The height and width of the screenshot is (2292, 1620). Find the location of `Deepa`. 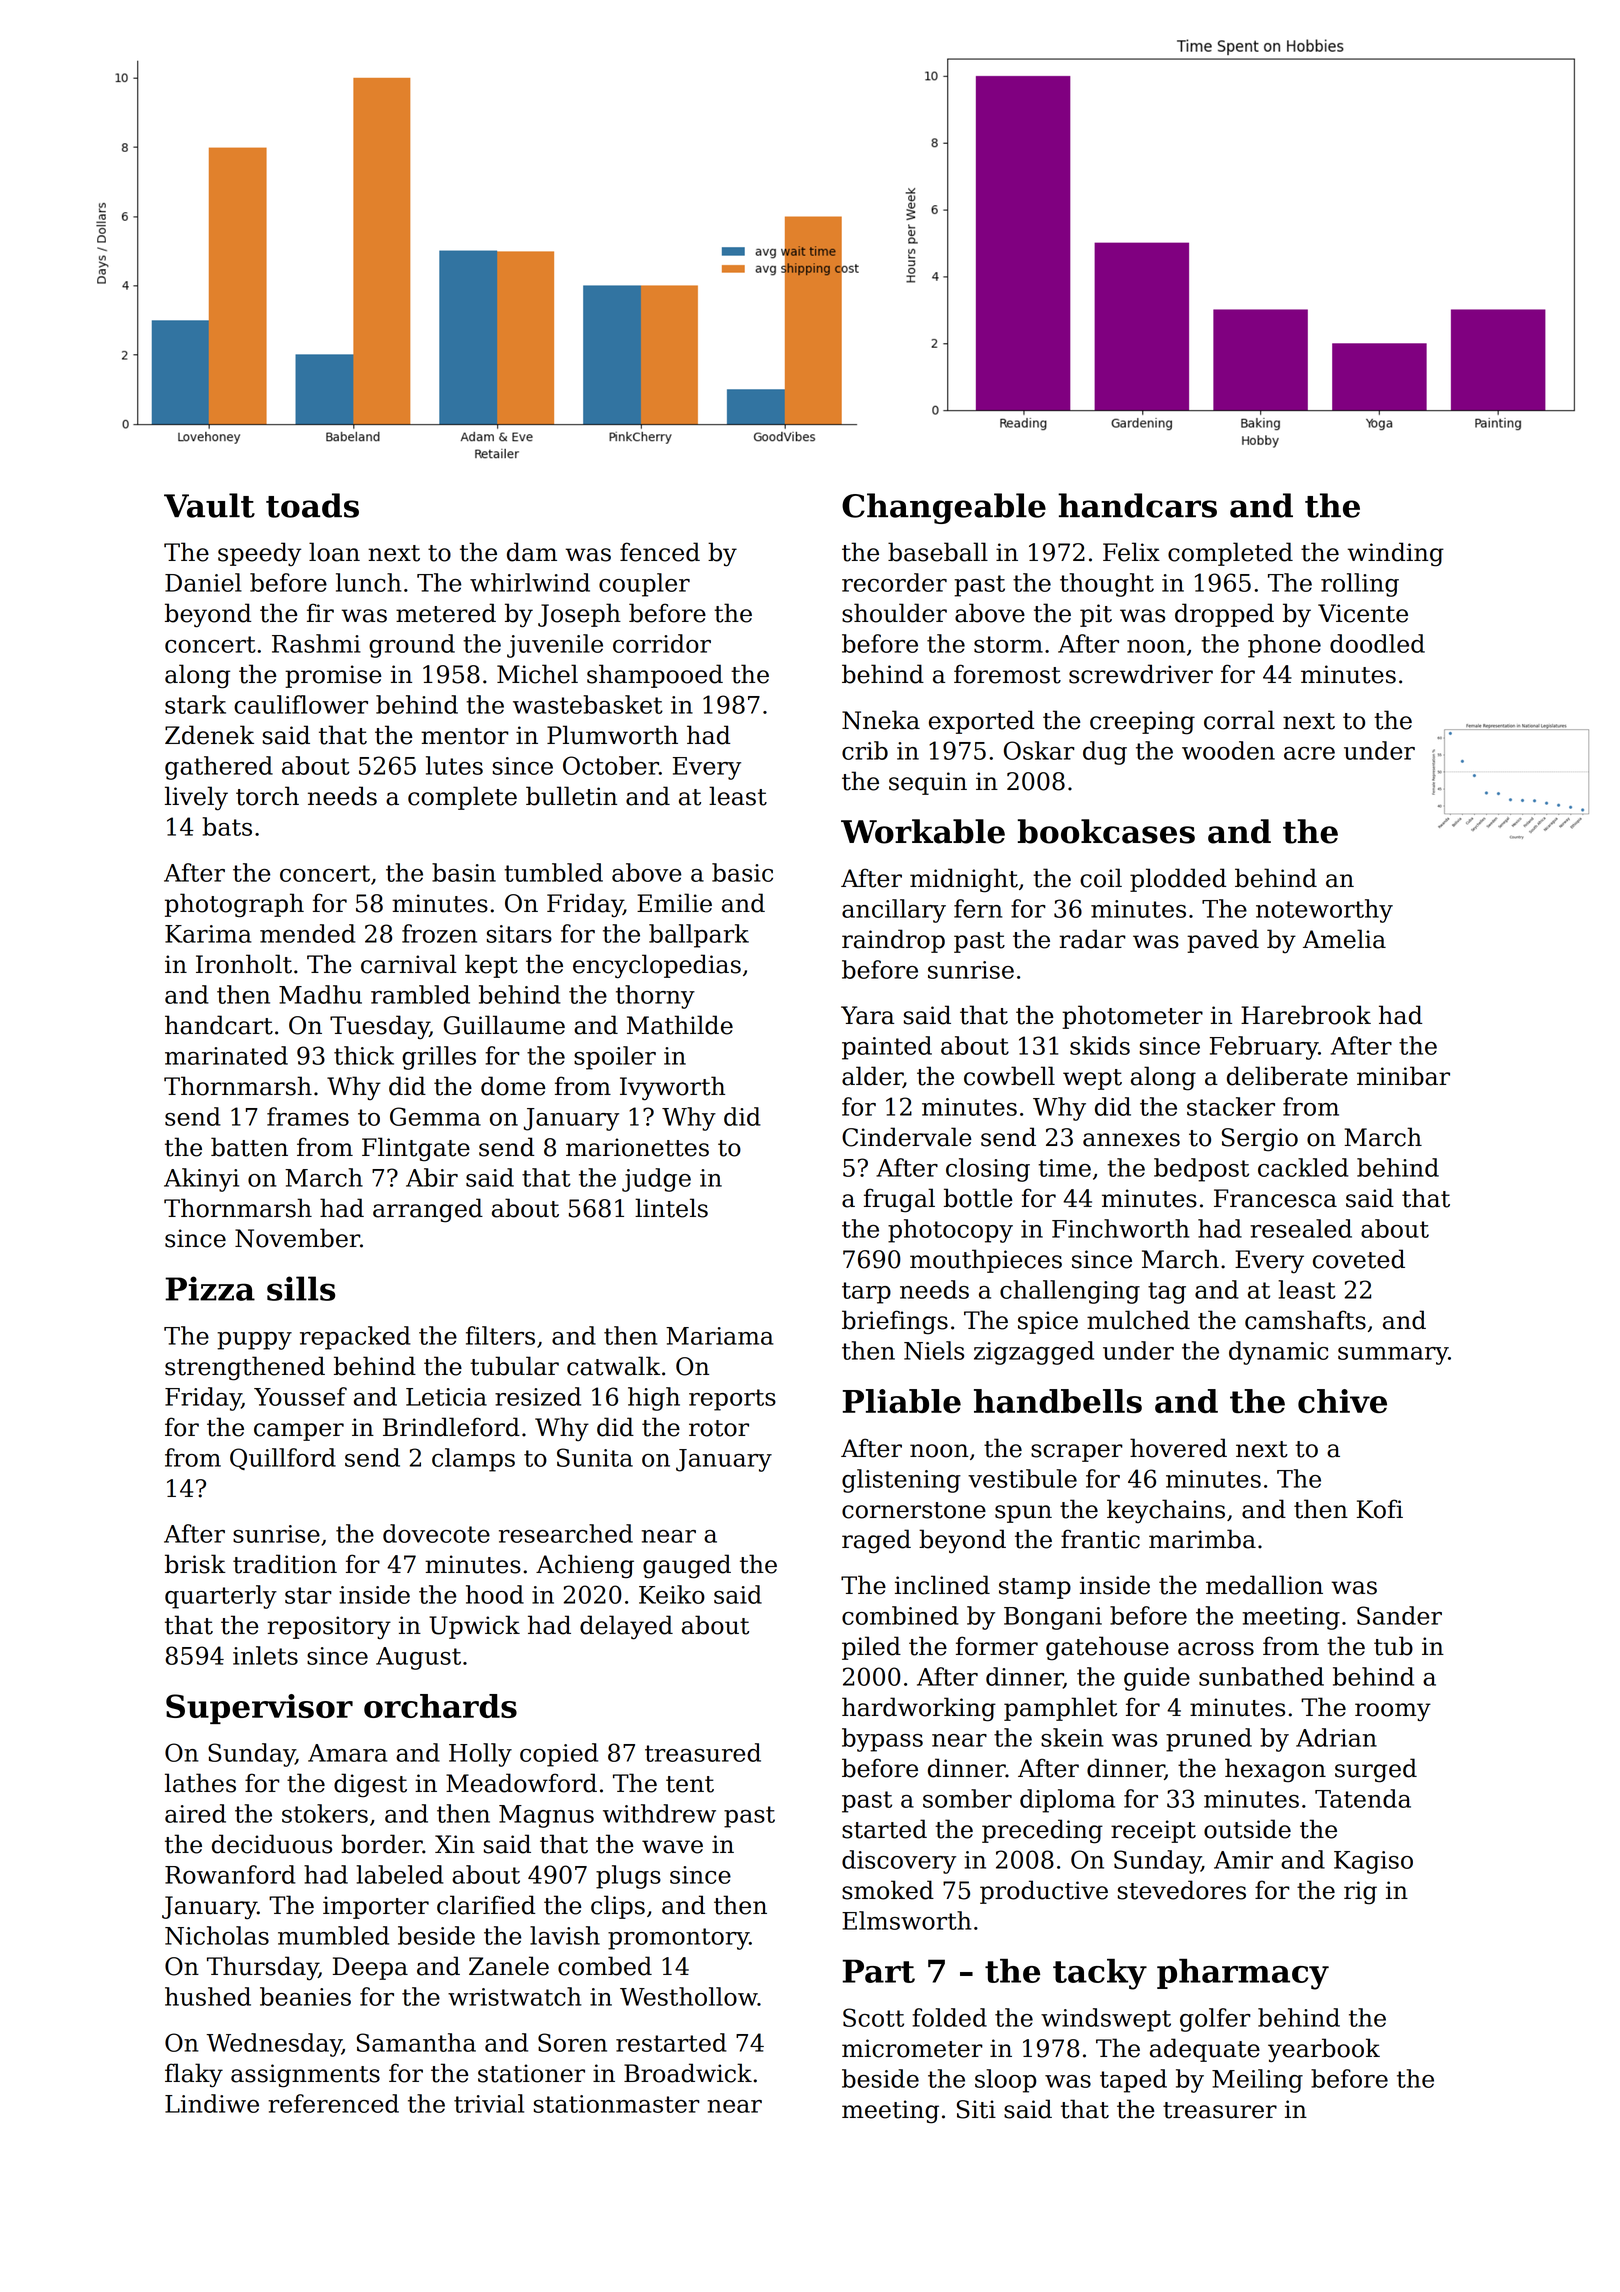

Deepa is located at coordinates (370, 1968).
